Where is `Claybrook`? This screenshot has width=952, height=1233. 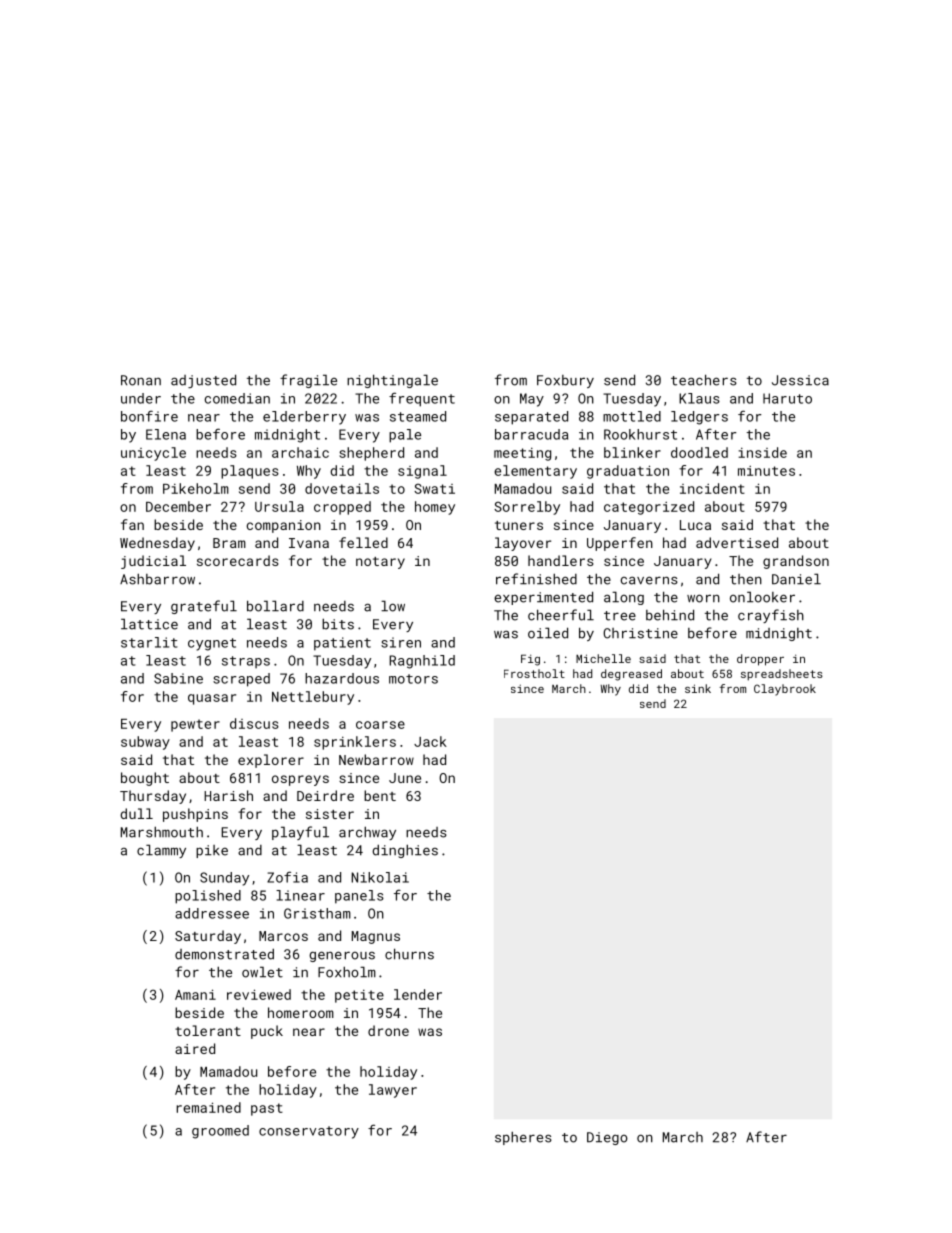 Claybrook is located at coordinates (785, 690).
